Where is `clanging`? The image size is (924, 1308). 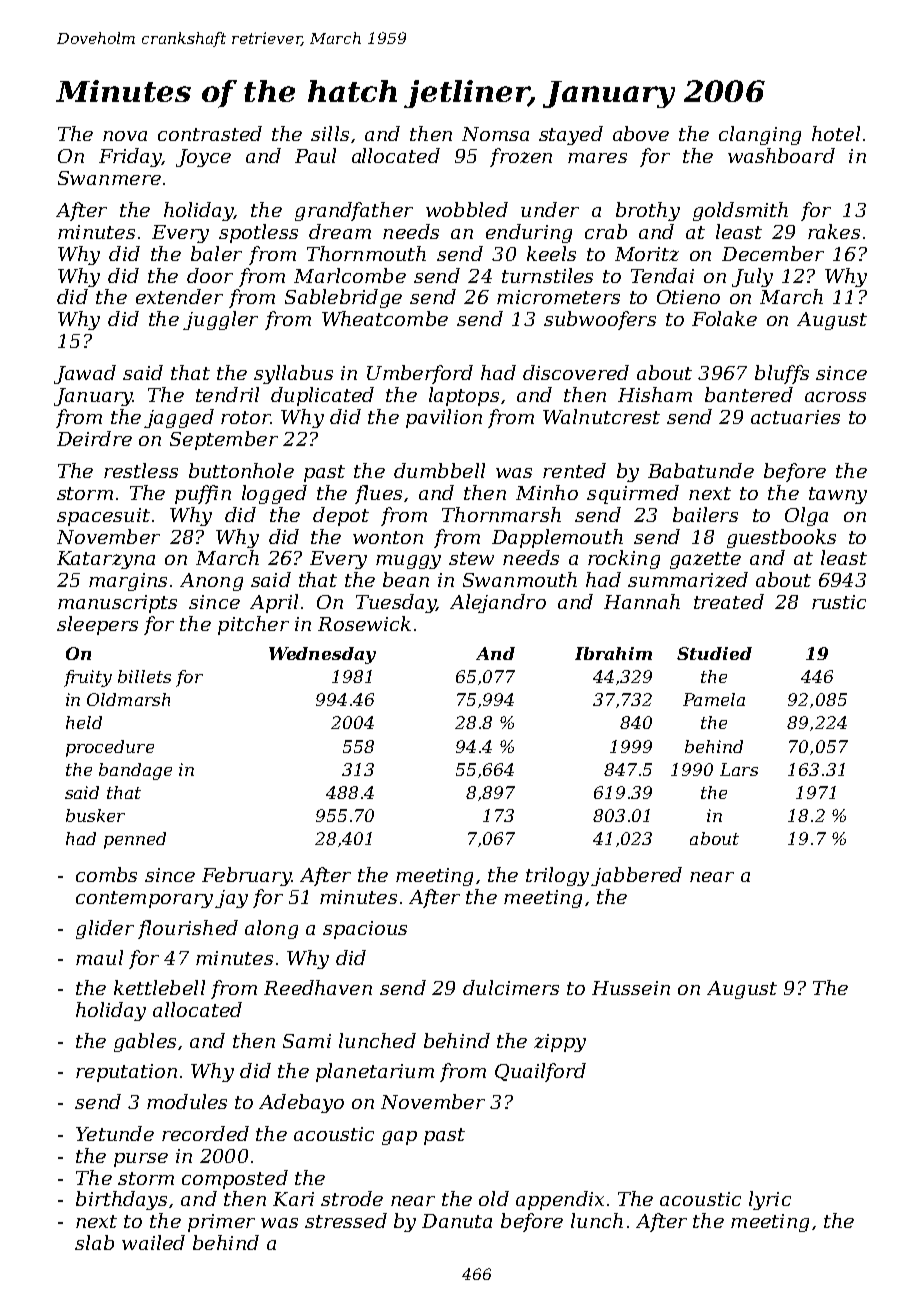
clanging is located at coordinates (760, 135).
